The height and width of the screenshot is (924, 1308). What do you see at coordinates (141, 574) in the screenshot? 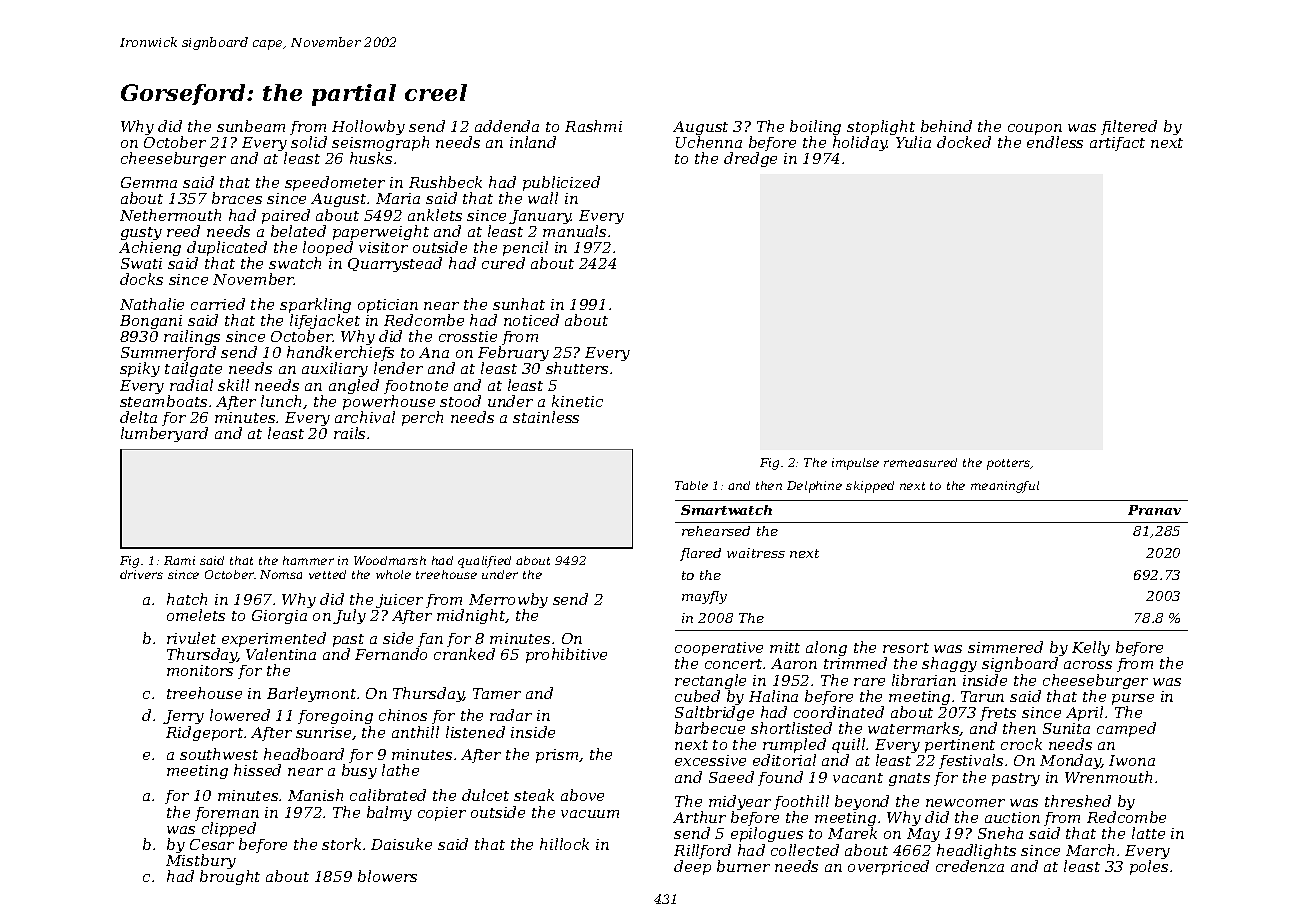
I see `drivers` at bounding box center [141, 574].
